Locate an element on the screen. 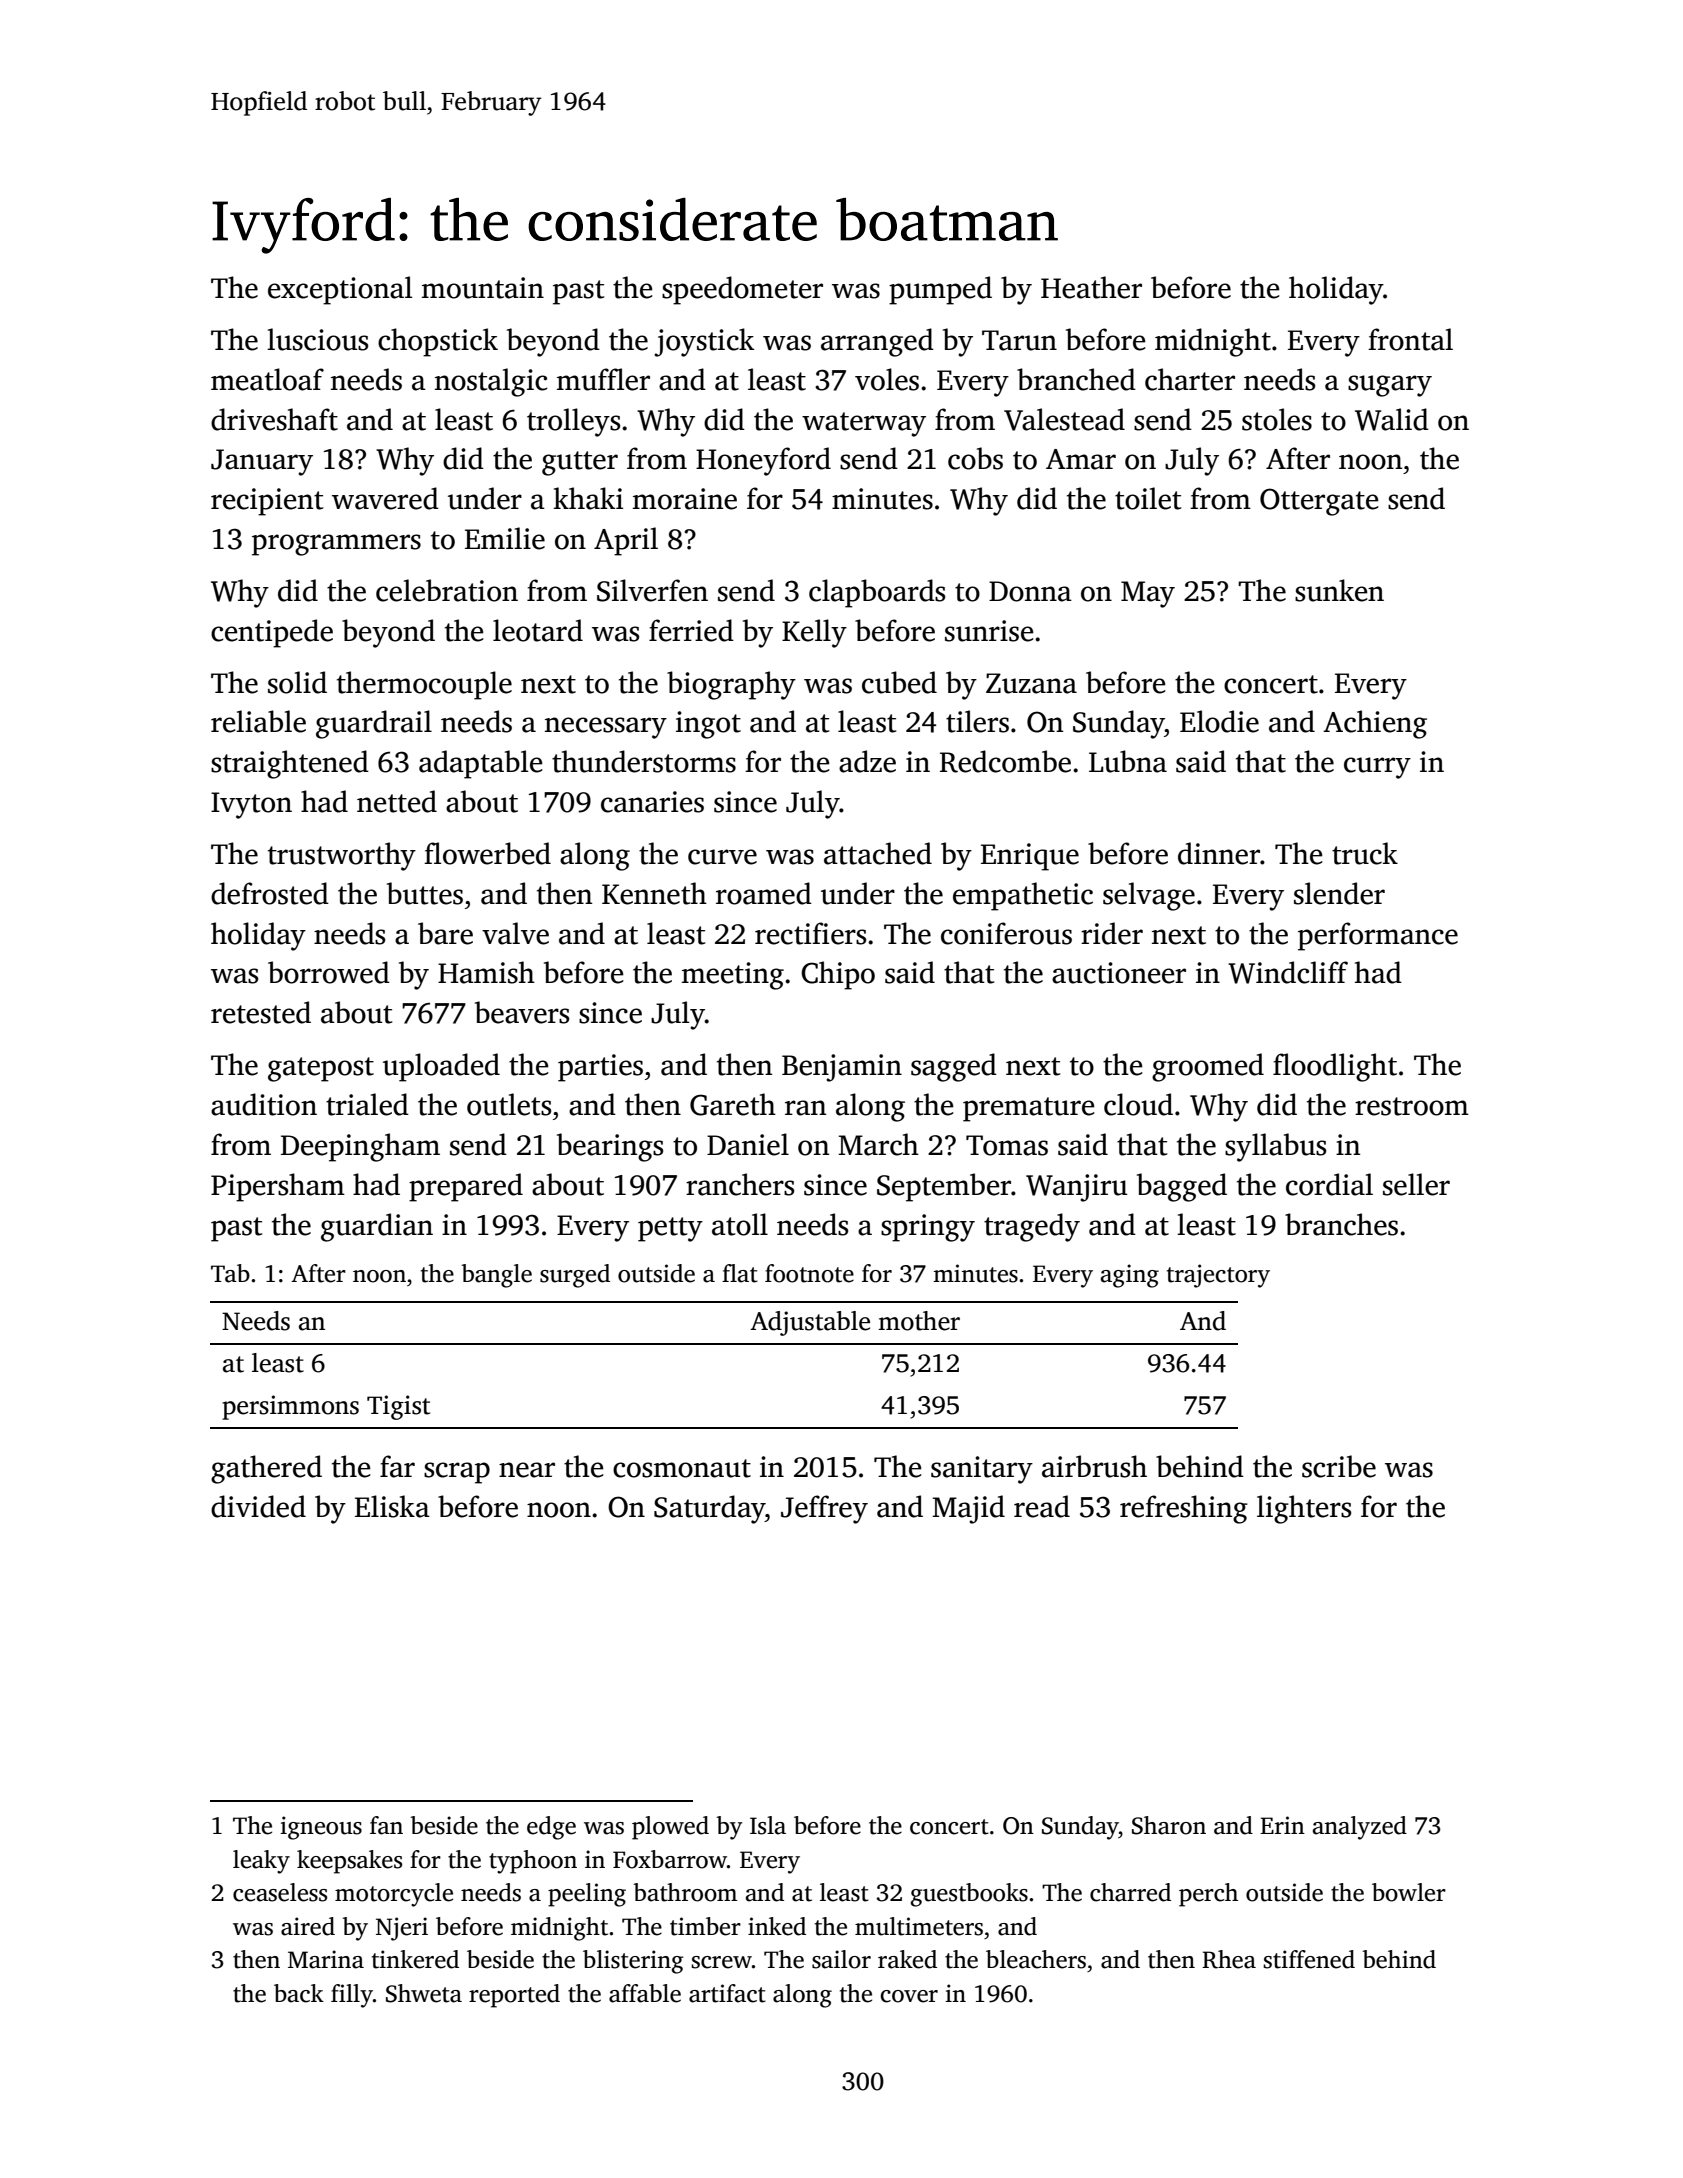  March is located at coordinates (878, 1144).
